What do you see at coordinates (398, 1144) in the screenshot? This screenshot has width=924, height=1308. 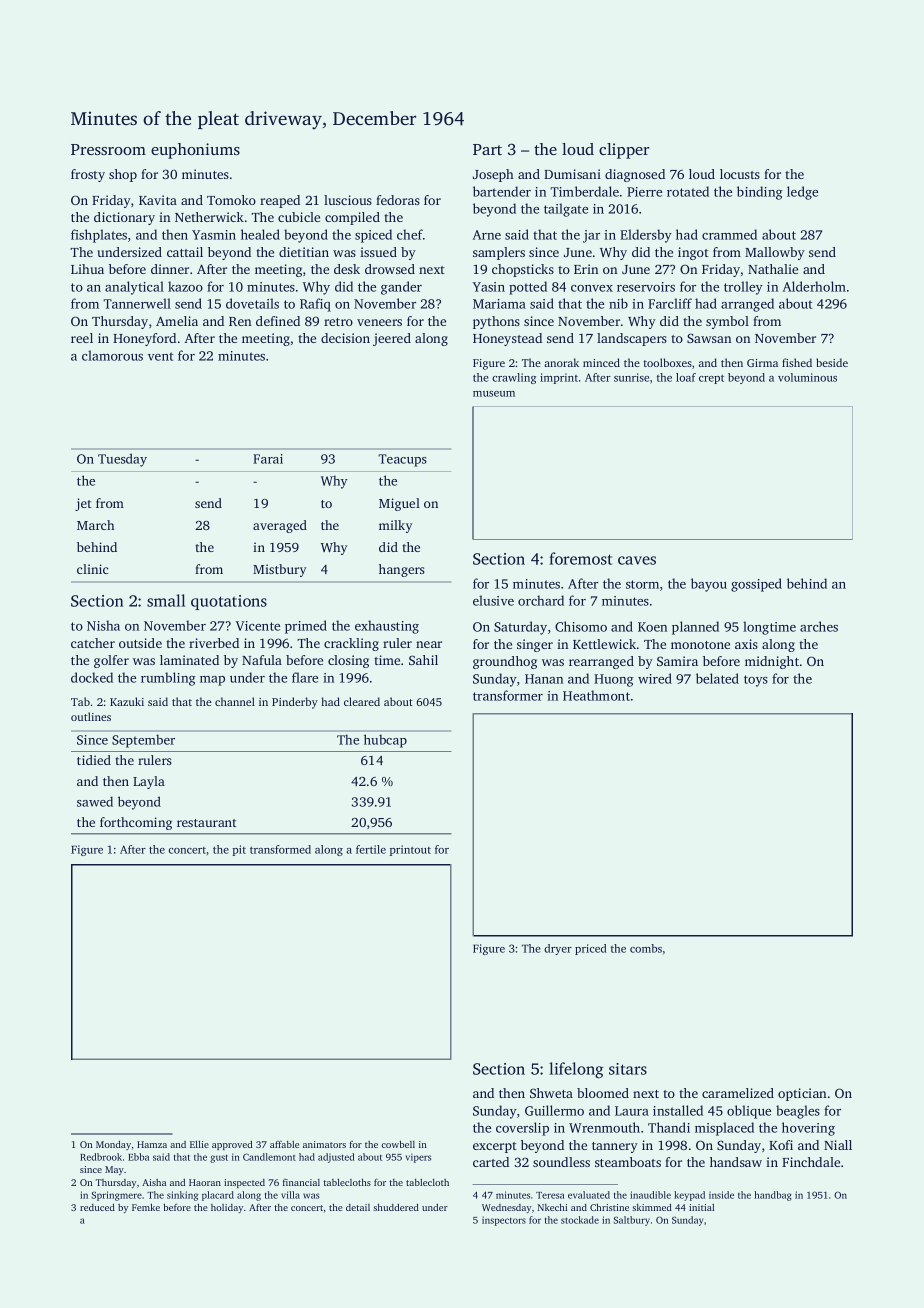 I see `cowbell` at bounding box center [398, 1144].
